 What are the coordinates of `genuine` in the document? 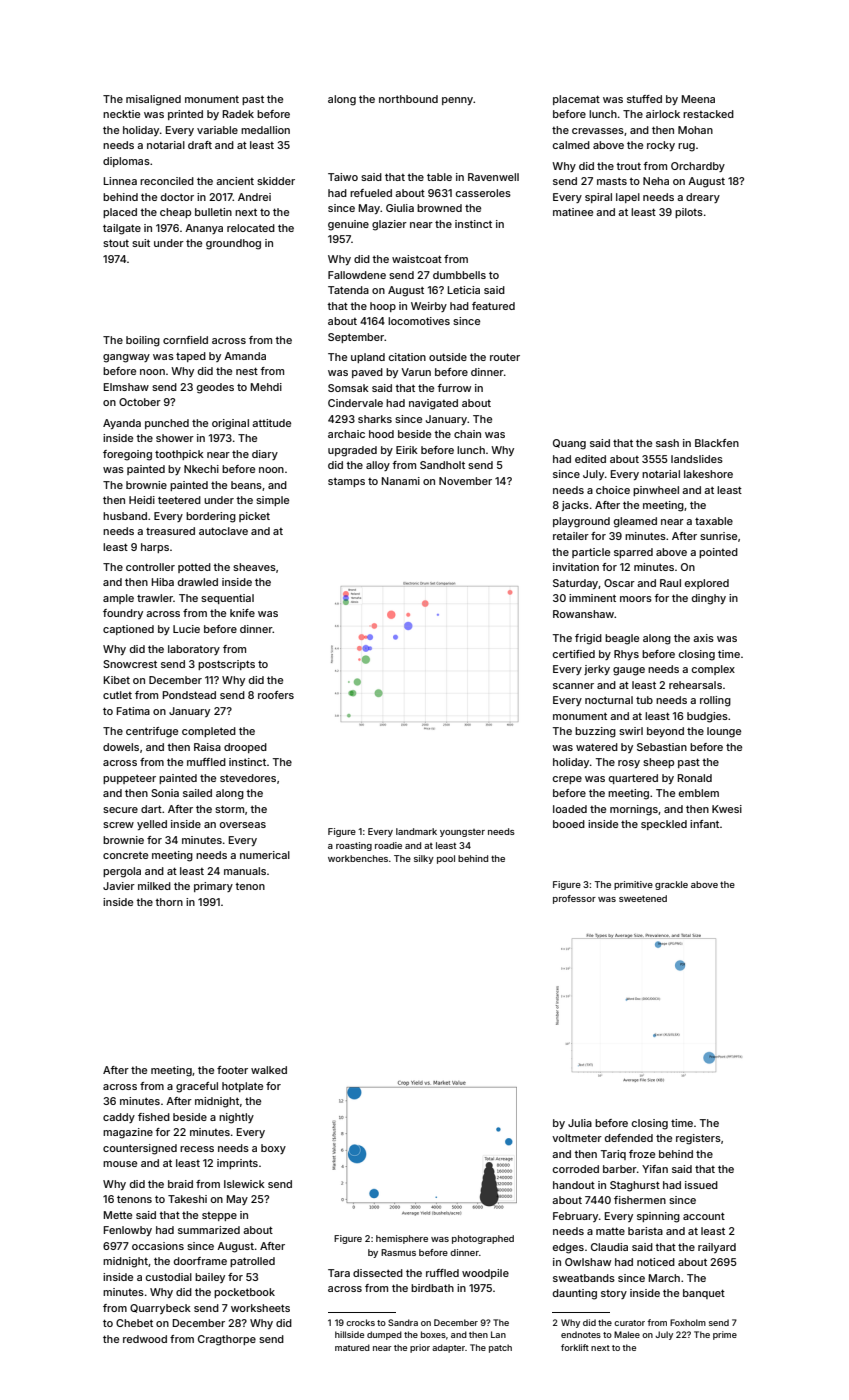 It's located at (348, 225).
